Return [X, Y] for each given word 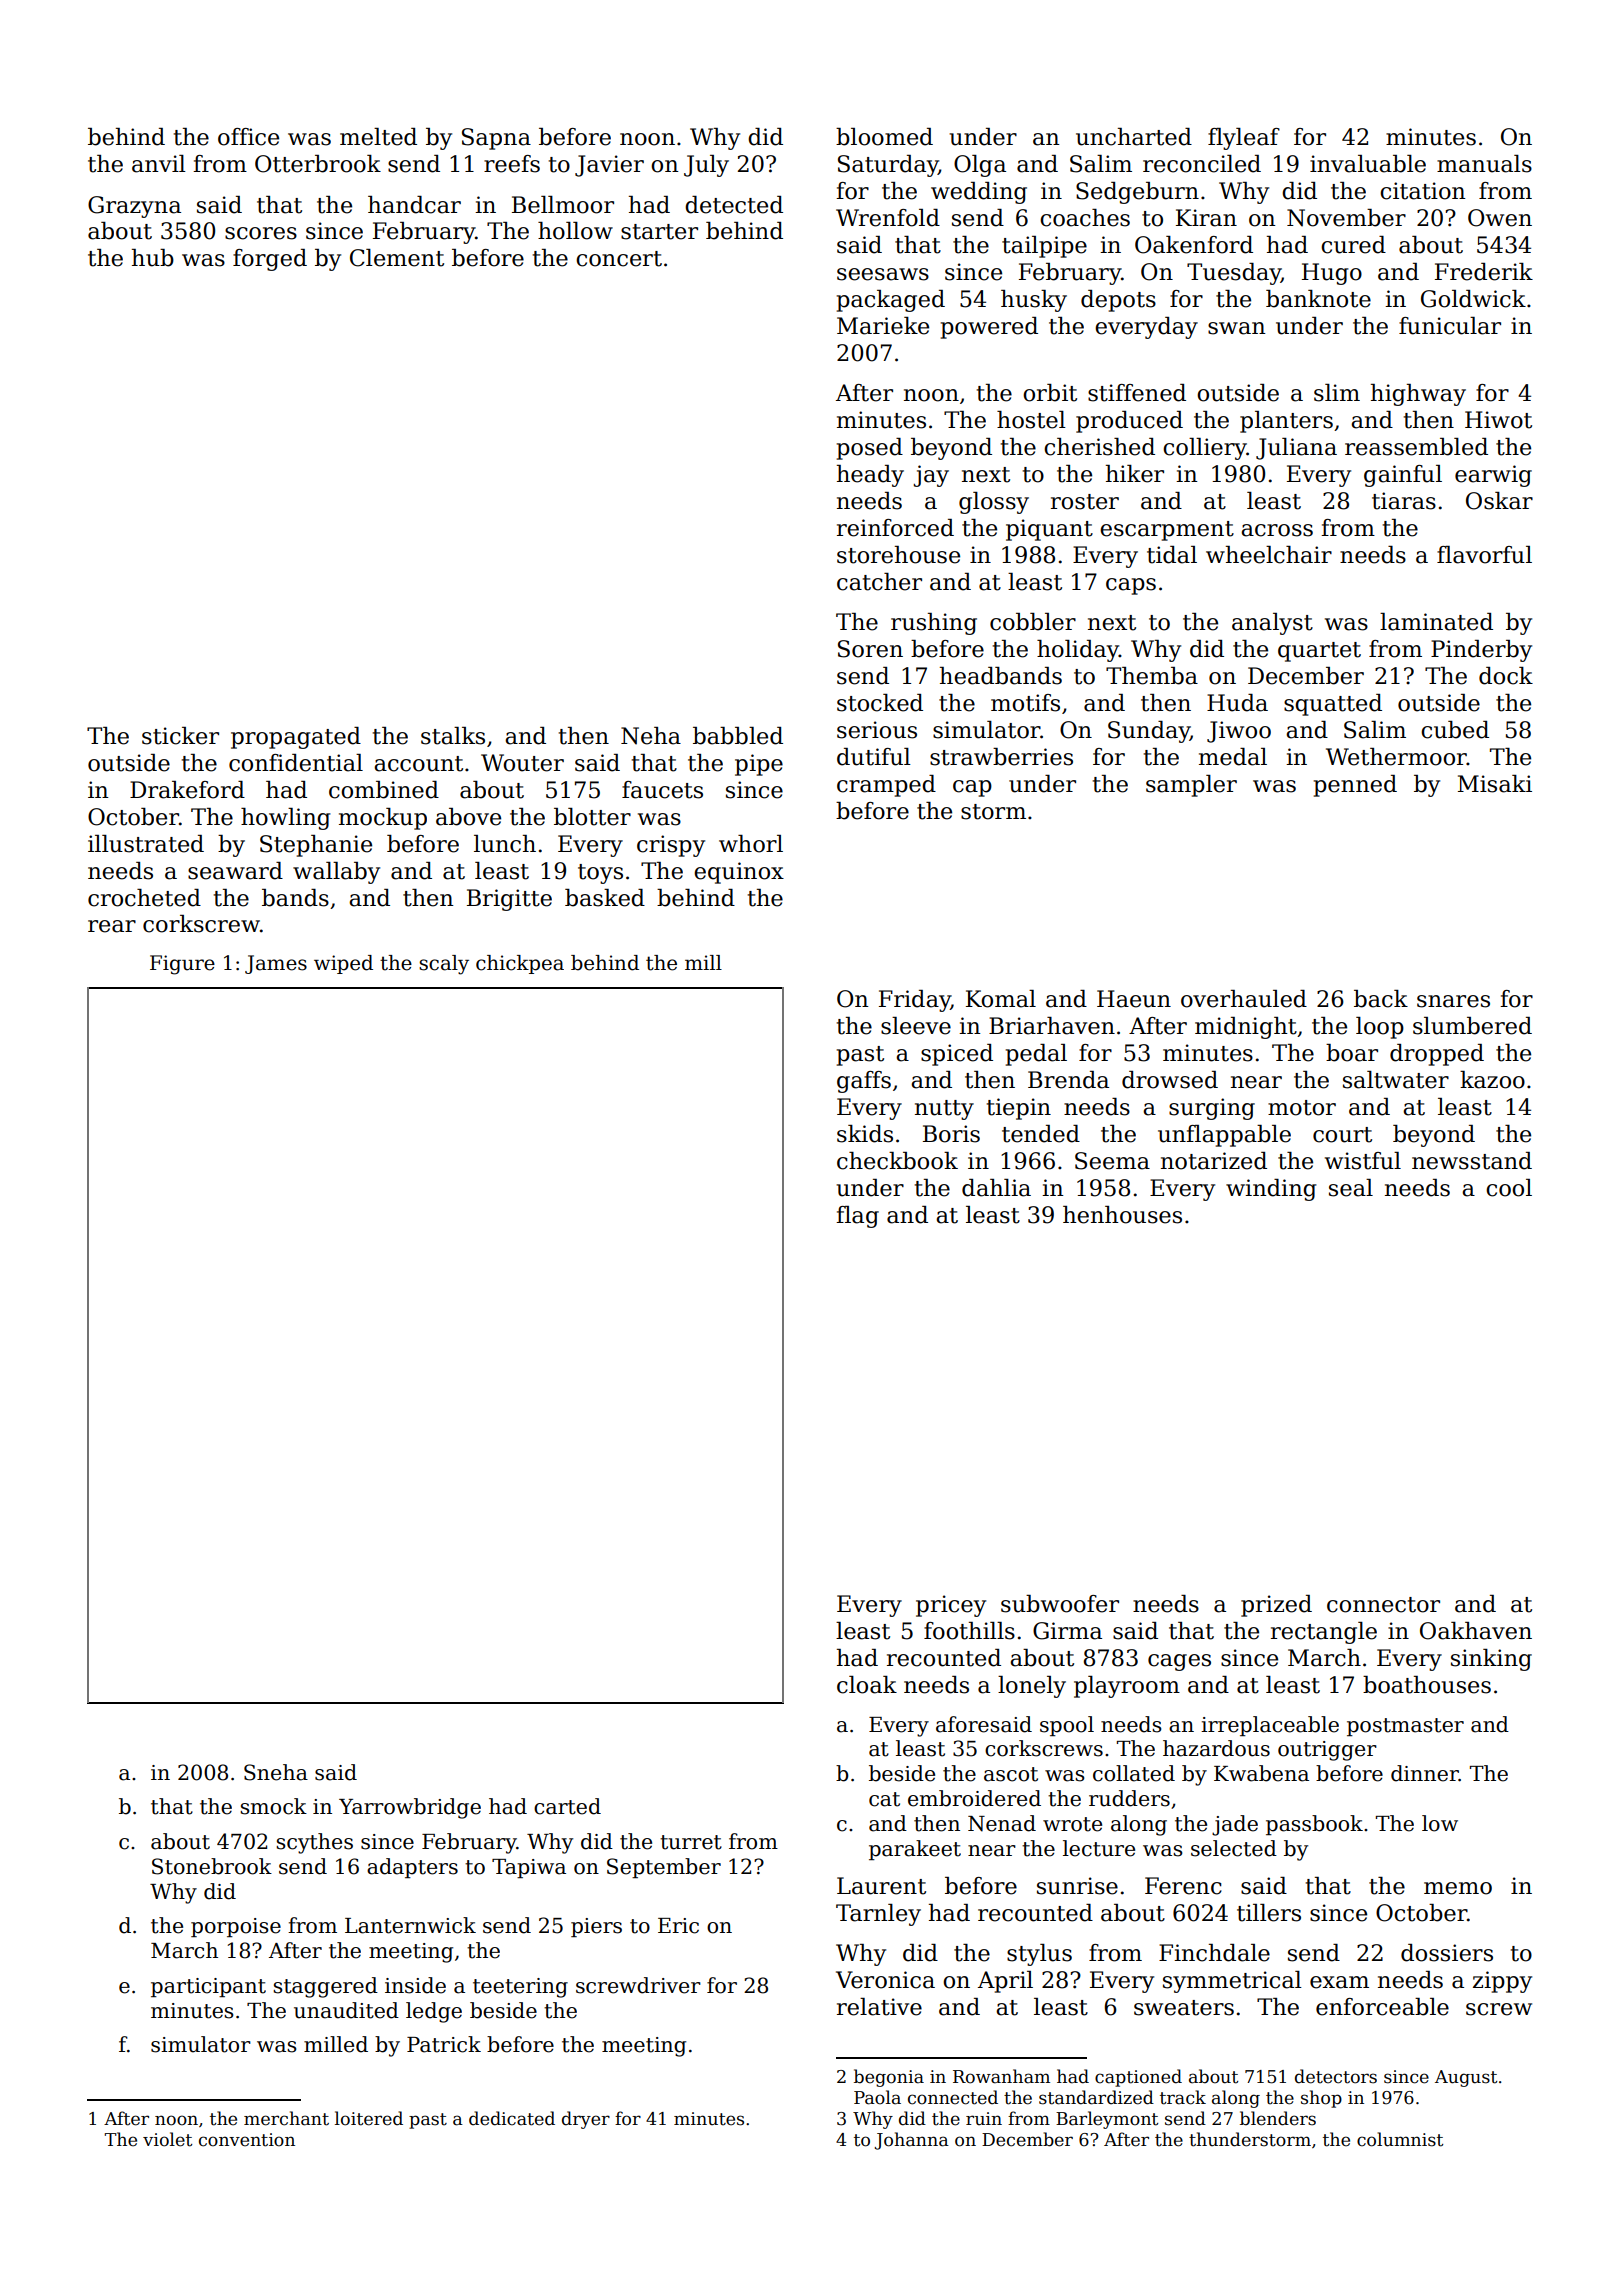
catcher [879, 582]
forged [270, 260]
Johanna [912, 2141]
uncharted [1134, 137]
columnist [1400, 2139]
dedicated [512, 2118]
